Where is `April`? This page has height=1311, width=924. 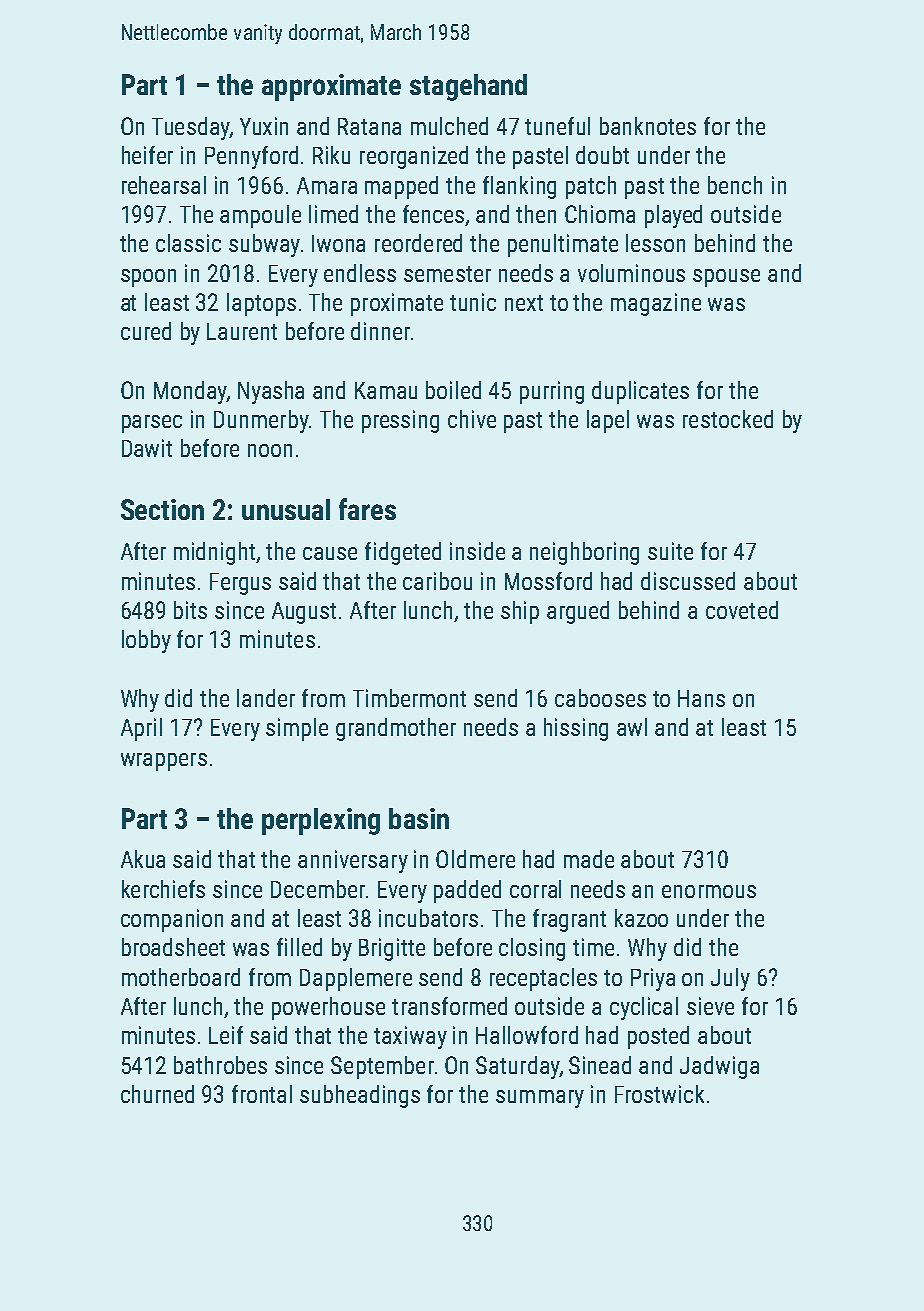 April is located at coordinates (141, 729).
